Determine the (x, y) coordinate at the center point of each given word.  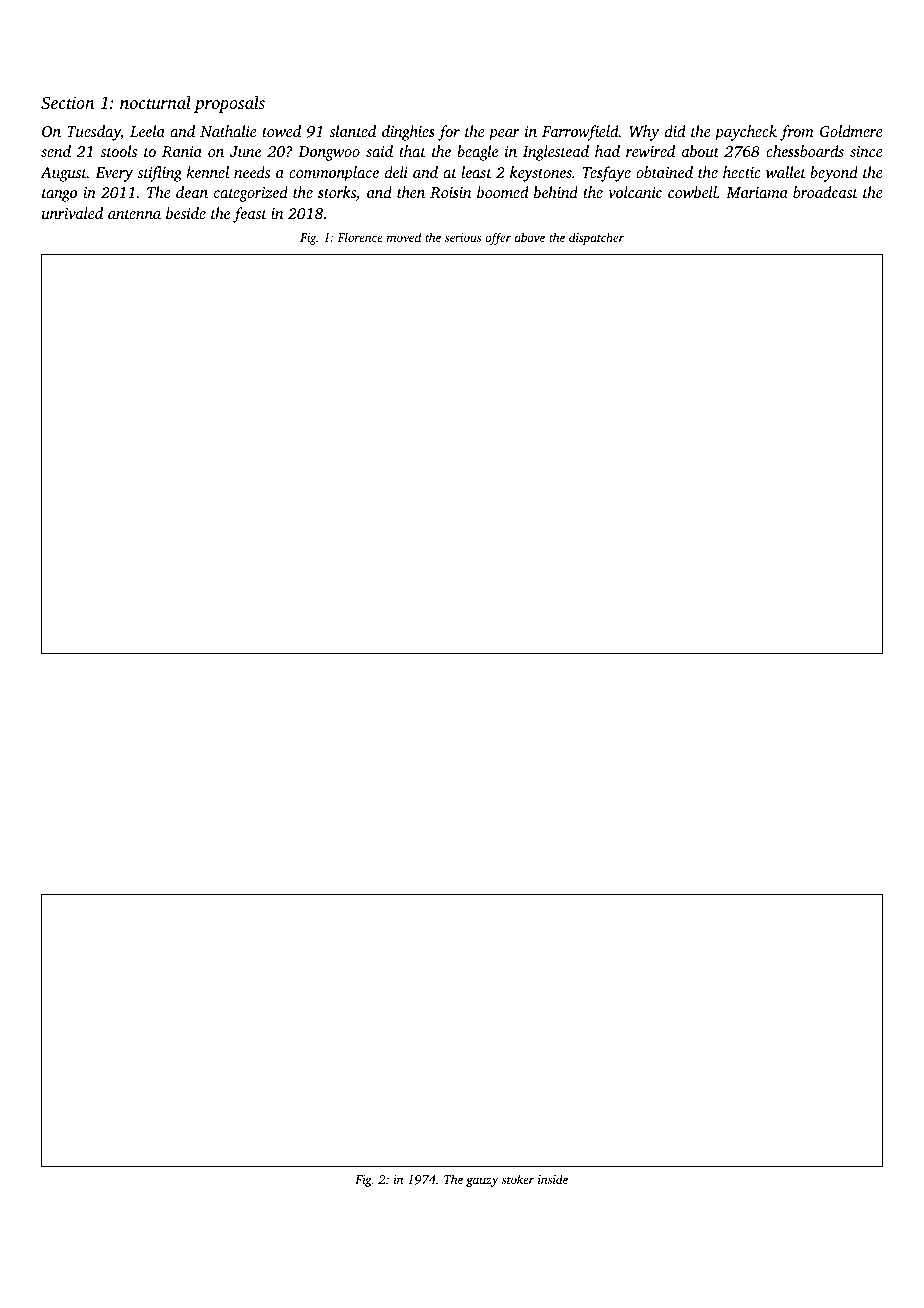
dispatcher (596, 238)
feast (250, 215)
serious (463, 237)
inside (553, 1179)
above (529, 237)
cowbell (692, 192)
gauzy (482, 1182)
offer (498, 238)
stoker (518, 1179)
